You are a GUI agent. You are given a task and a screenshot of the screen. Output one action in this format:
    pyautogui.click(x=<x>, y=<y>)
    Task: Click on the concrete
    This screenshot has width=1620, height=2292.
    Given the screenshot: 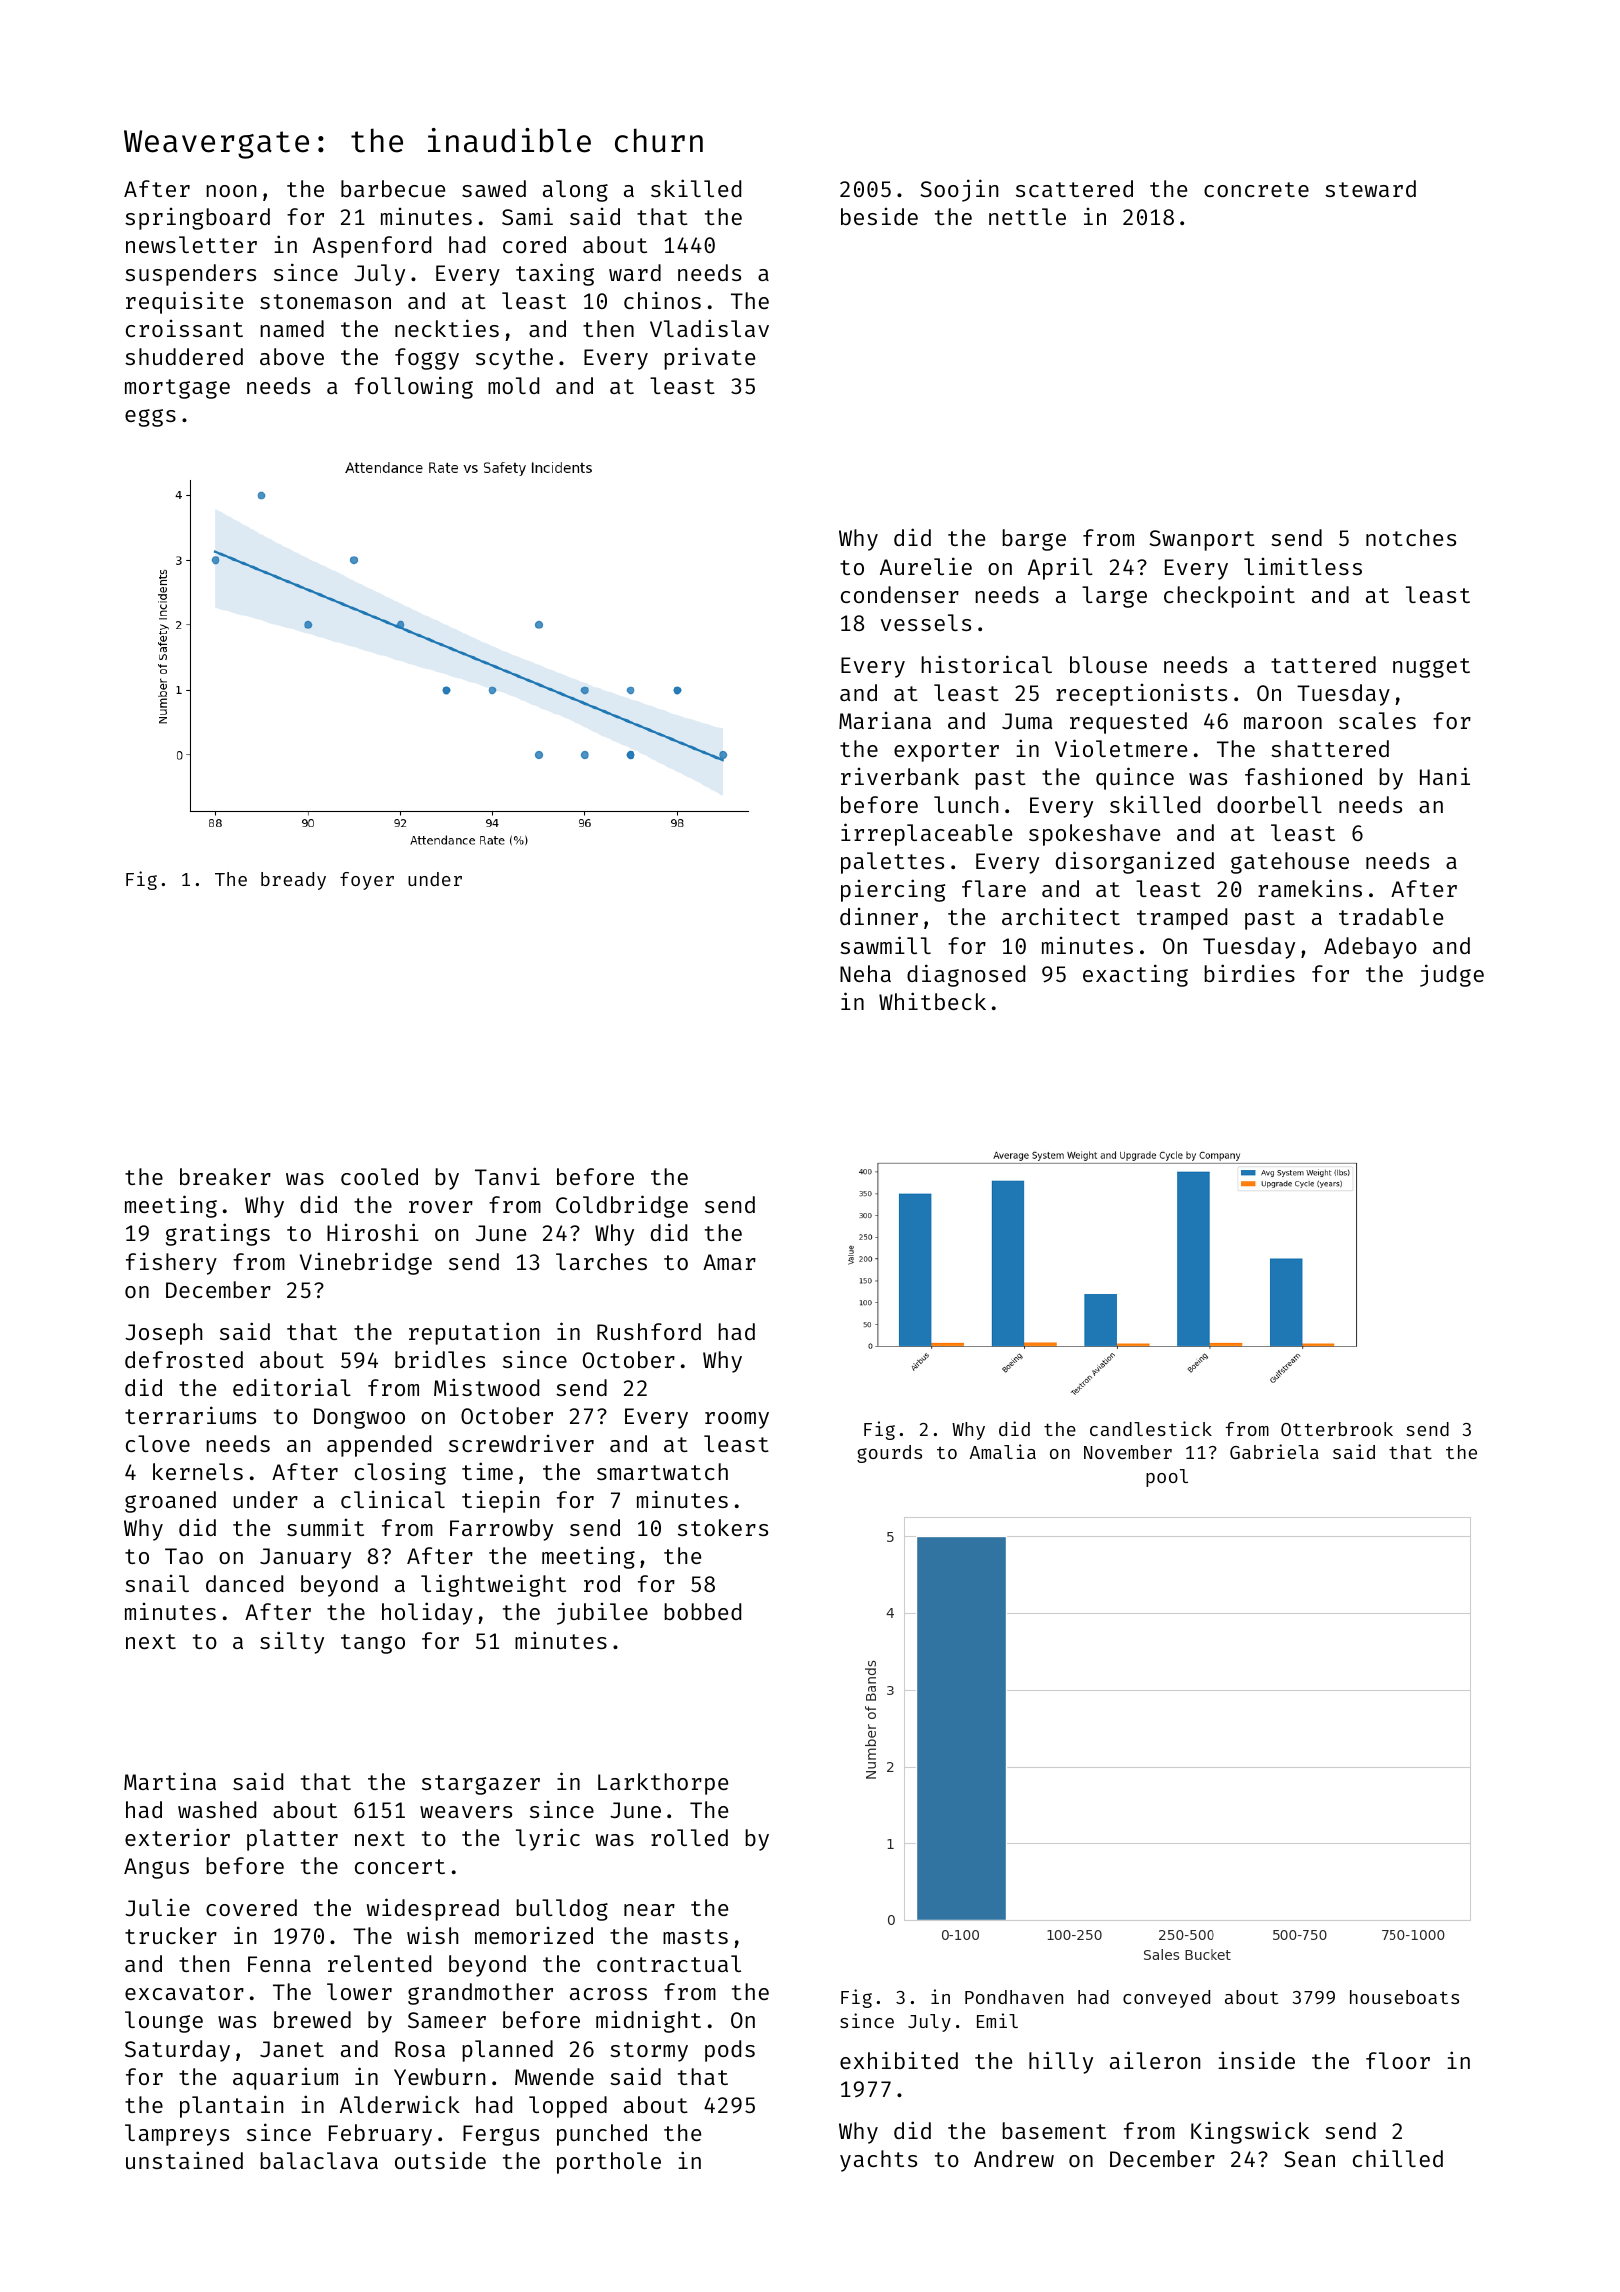 What is the action you would take?
    pyautogui.click(x=1256, y=189)
